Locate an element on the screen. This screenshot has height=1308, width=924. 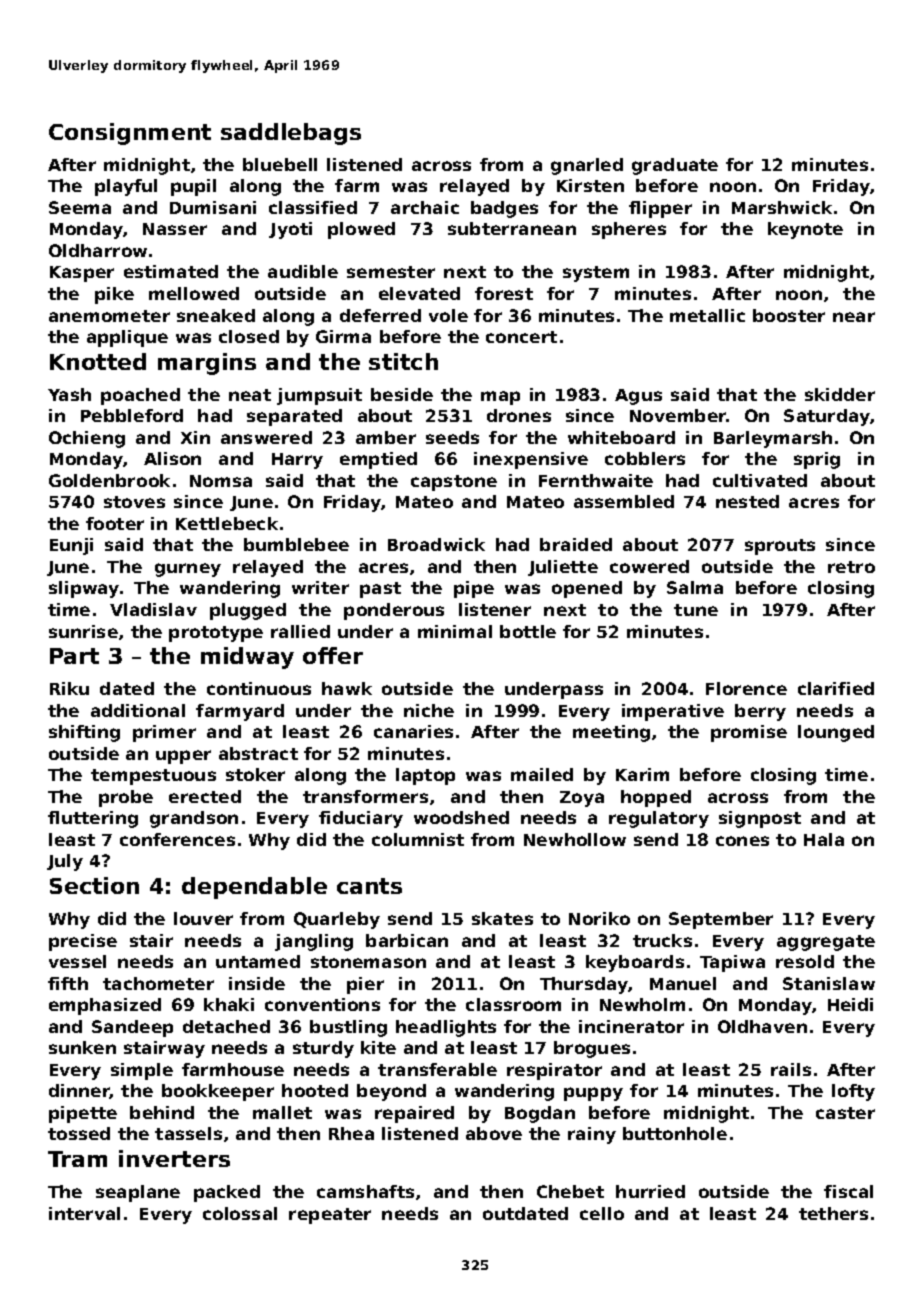
camshafts is located at coordinates (365, 1191).
